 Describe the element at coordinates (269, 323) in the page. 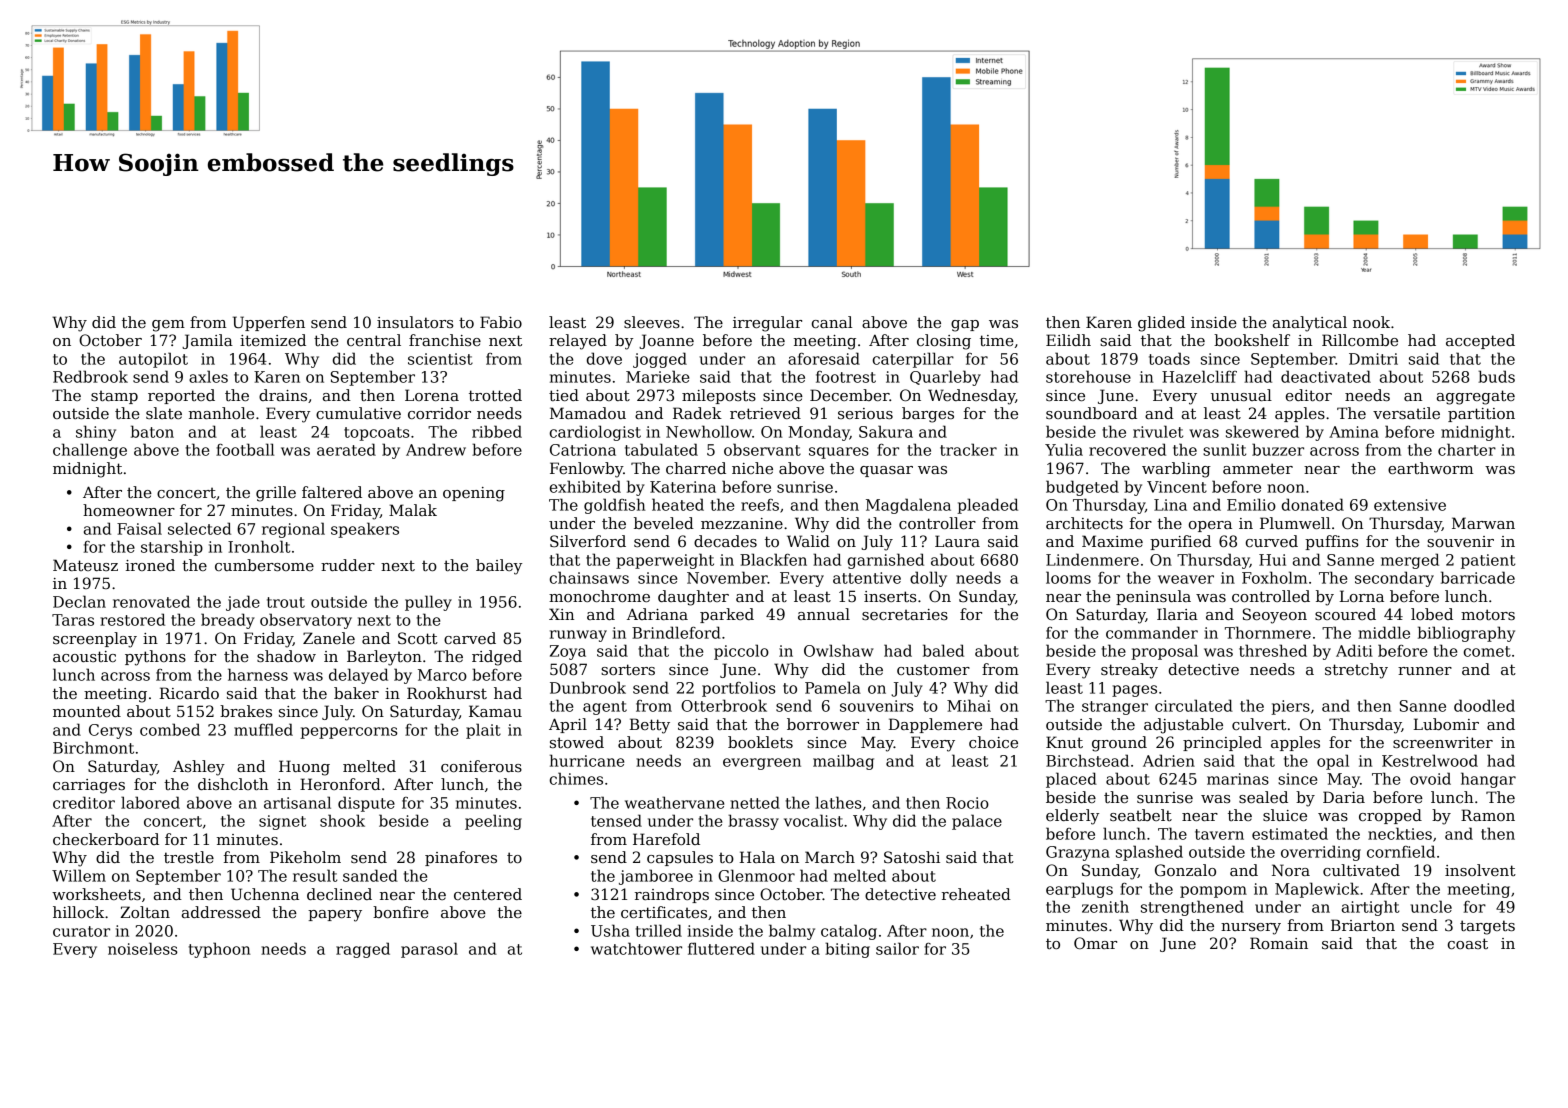

I see `Upperfen` at that location.
